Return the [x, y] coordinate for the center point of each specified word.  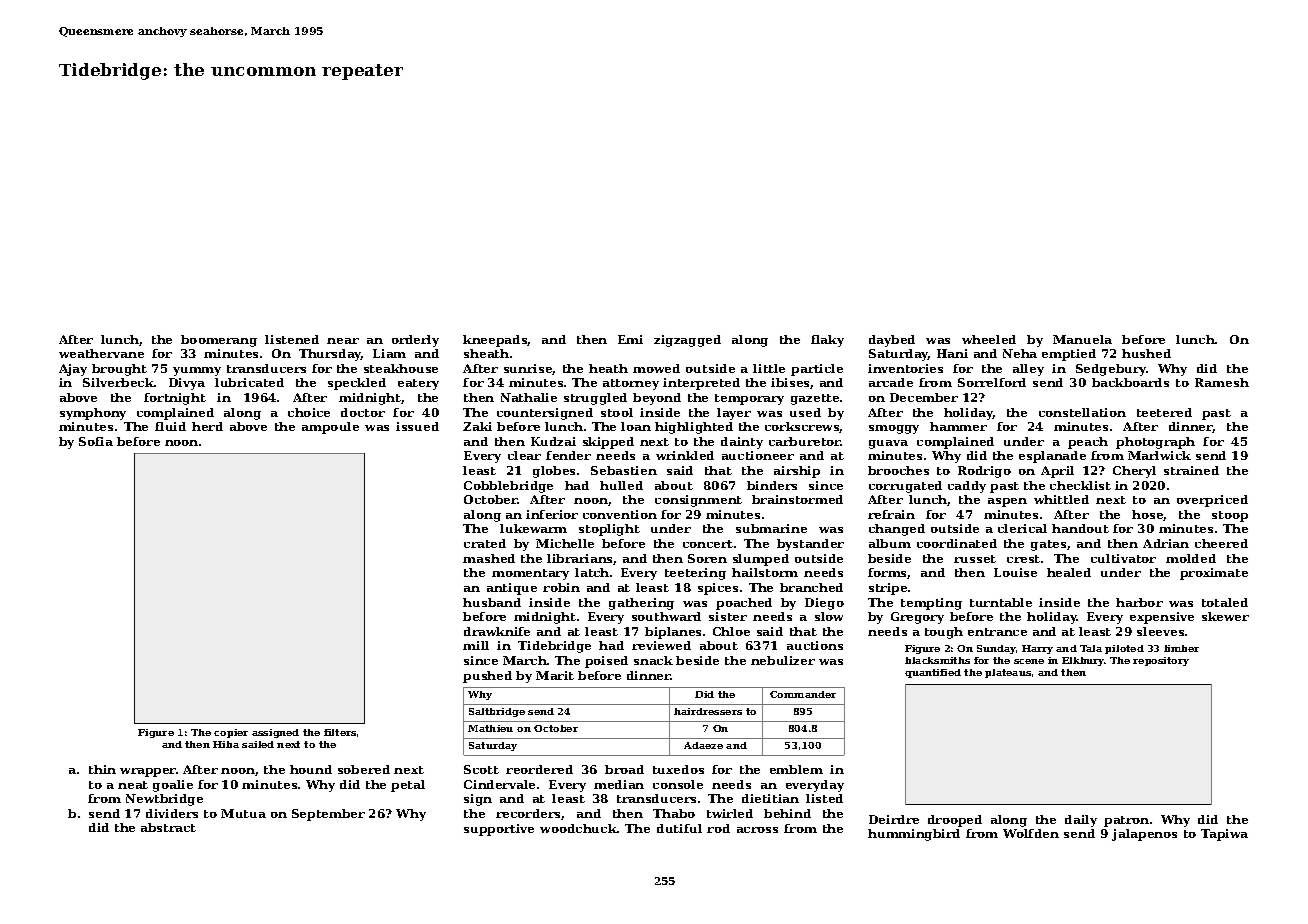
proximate [1214, 574]
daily [1081, 821]
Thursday [330, 355]
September [328, 815]
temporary [749, 399]
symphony [93, 414]
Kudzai [553, 441]
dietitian [770, 798]
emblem [796, 769]
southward [666, 616]
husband [492, 602]
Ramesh [1222, 382]
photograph [1155, 443]
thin [102, 769]
